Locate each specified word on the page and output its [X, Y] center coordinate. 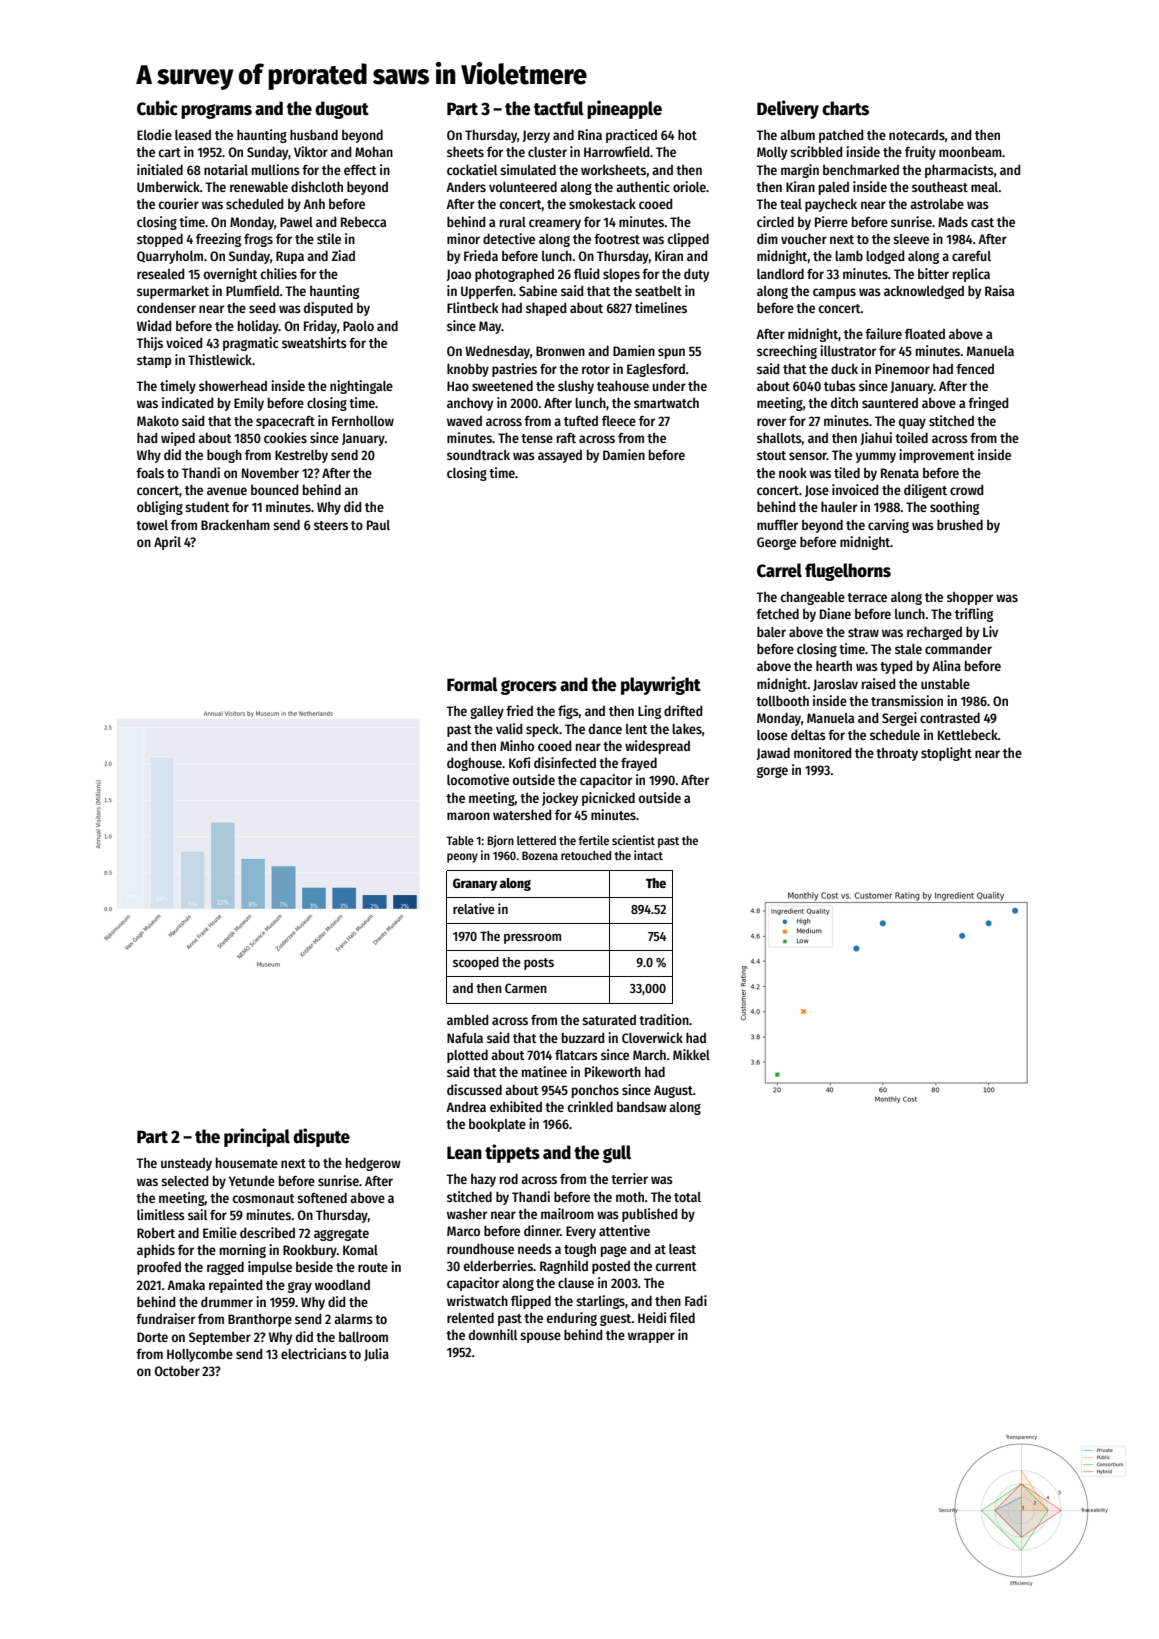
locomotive [478, 779]
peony [462, 858]
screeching [787, 352]
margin [800, 171]
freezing [218, 240]
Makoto [158, 421]
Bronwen [560, 351]
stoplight [946, 754]
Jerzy [536, 136]
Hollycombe [200, 1355]
